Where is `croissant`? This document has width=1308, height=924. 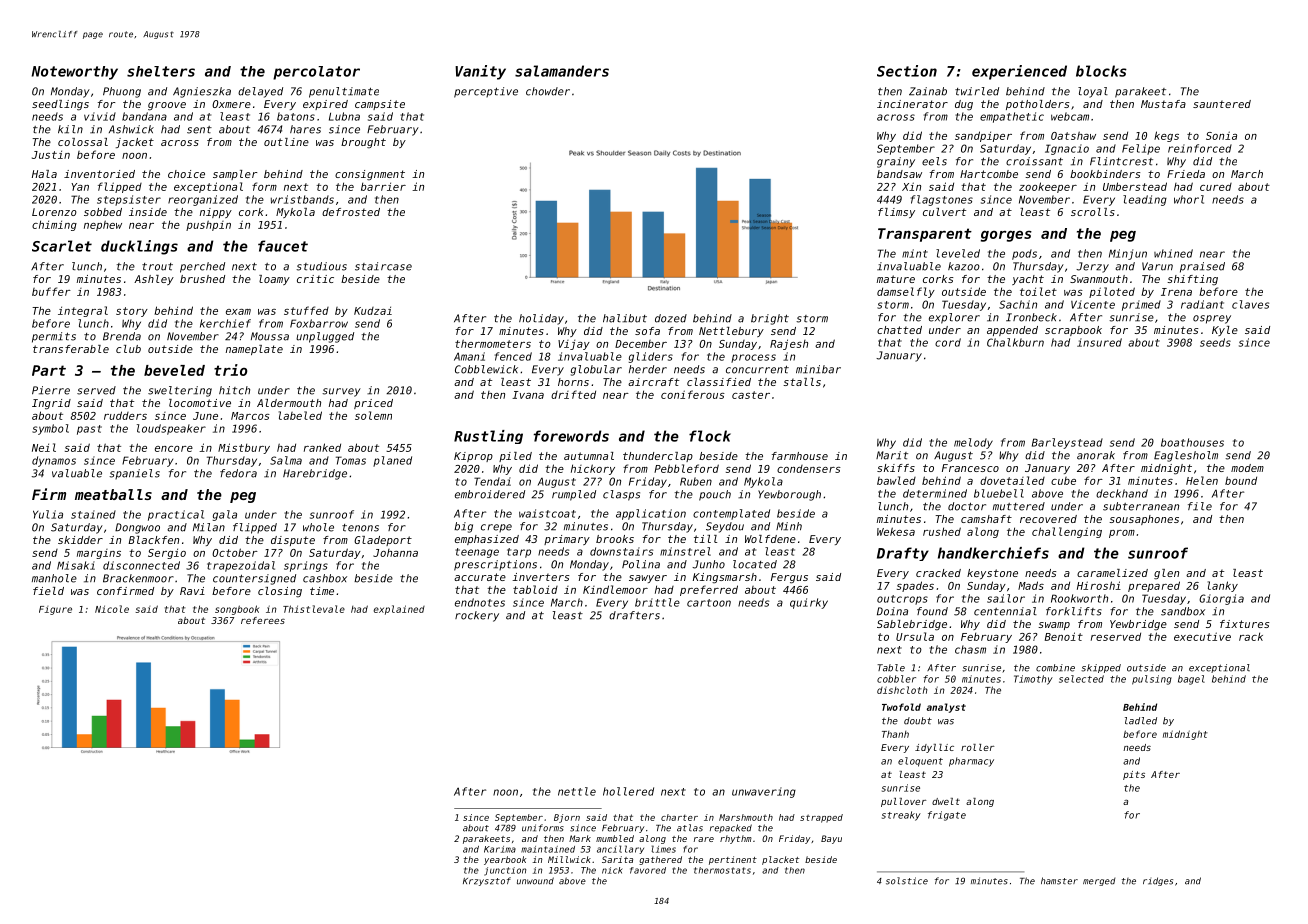
croissant is located at coordinates (1034, 161).
